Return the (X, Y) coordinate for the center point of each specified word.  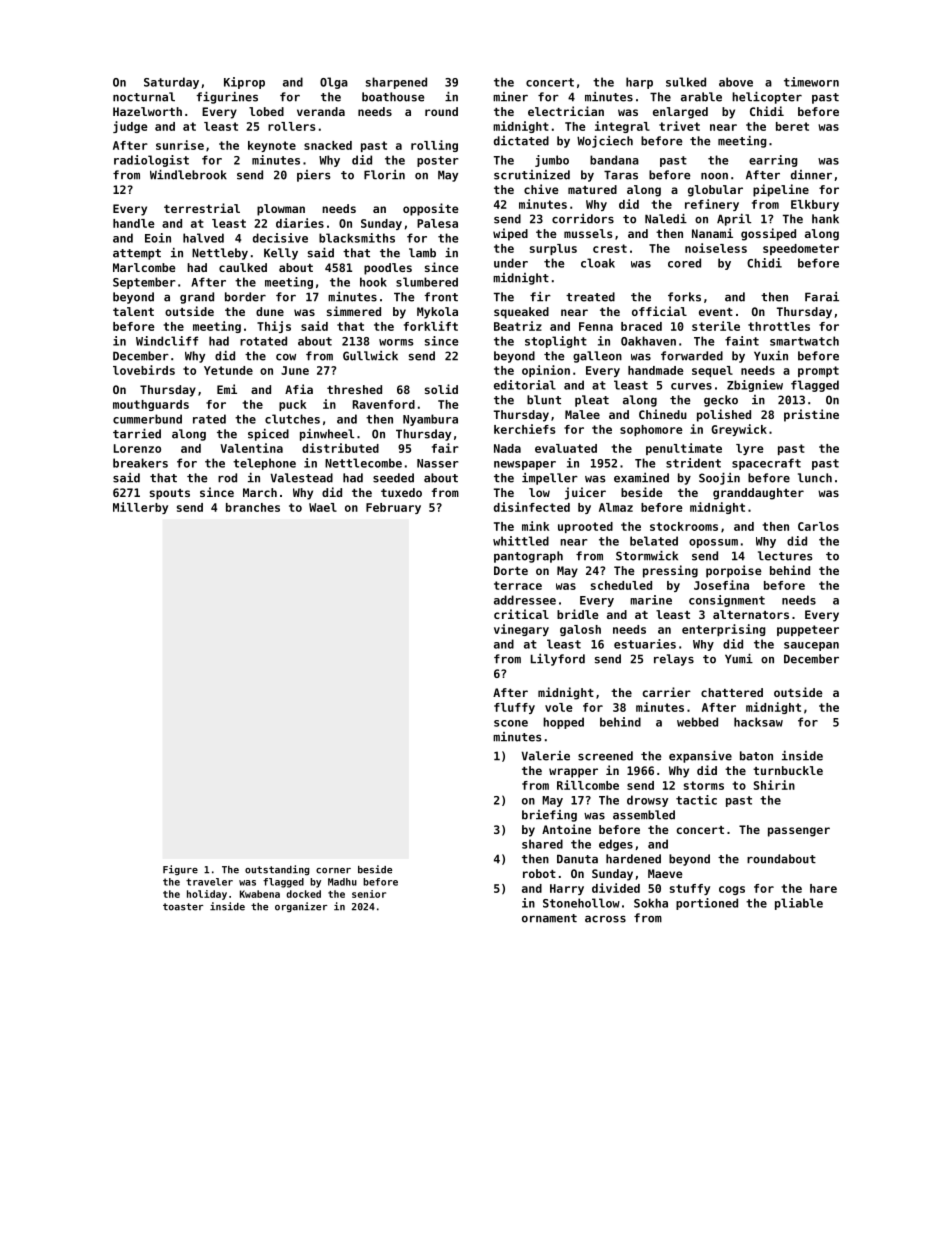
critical (521, 614)
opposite (431, 209)
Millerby (140, 508)
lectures (785, 556)
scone (511, 723)
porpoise (734, 571)
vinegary (521, 630)
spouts (170, 494)
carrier (667, 692)
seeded (393, 478)
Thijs (274, 327)
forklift (431, 326)
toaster (183, 907)
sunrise (180, 145)
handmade (656, 370)
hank (825, 219)
